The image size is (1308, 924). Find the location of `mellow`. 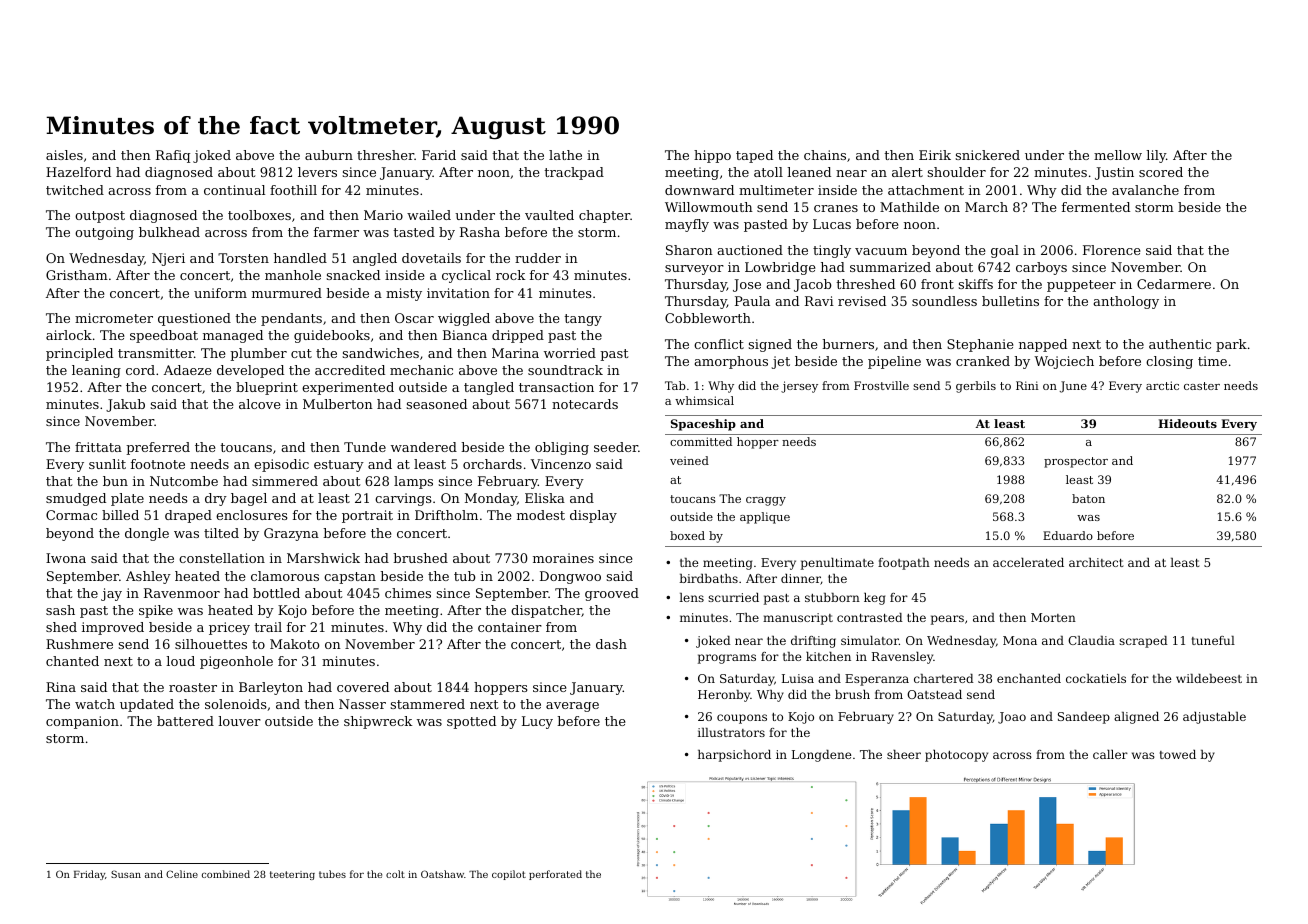

mellow is located at coordinates (1118, 155).
